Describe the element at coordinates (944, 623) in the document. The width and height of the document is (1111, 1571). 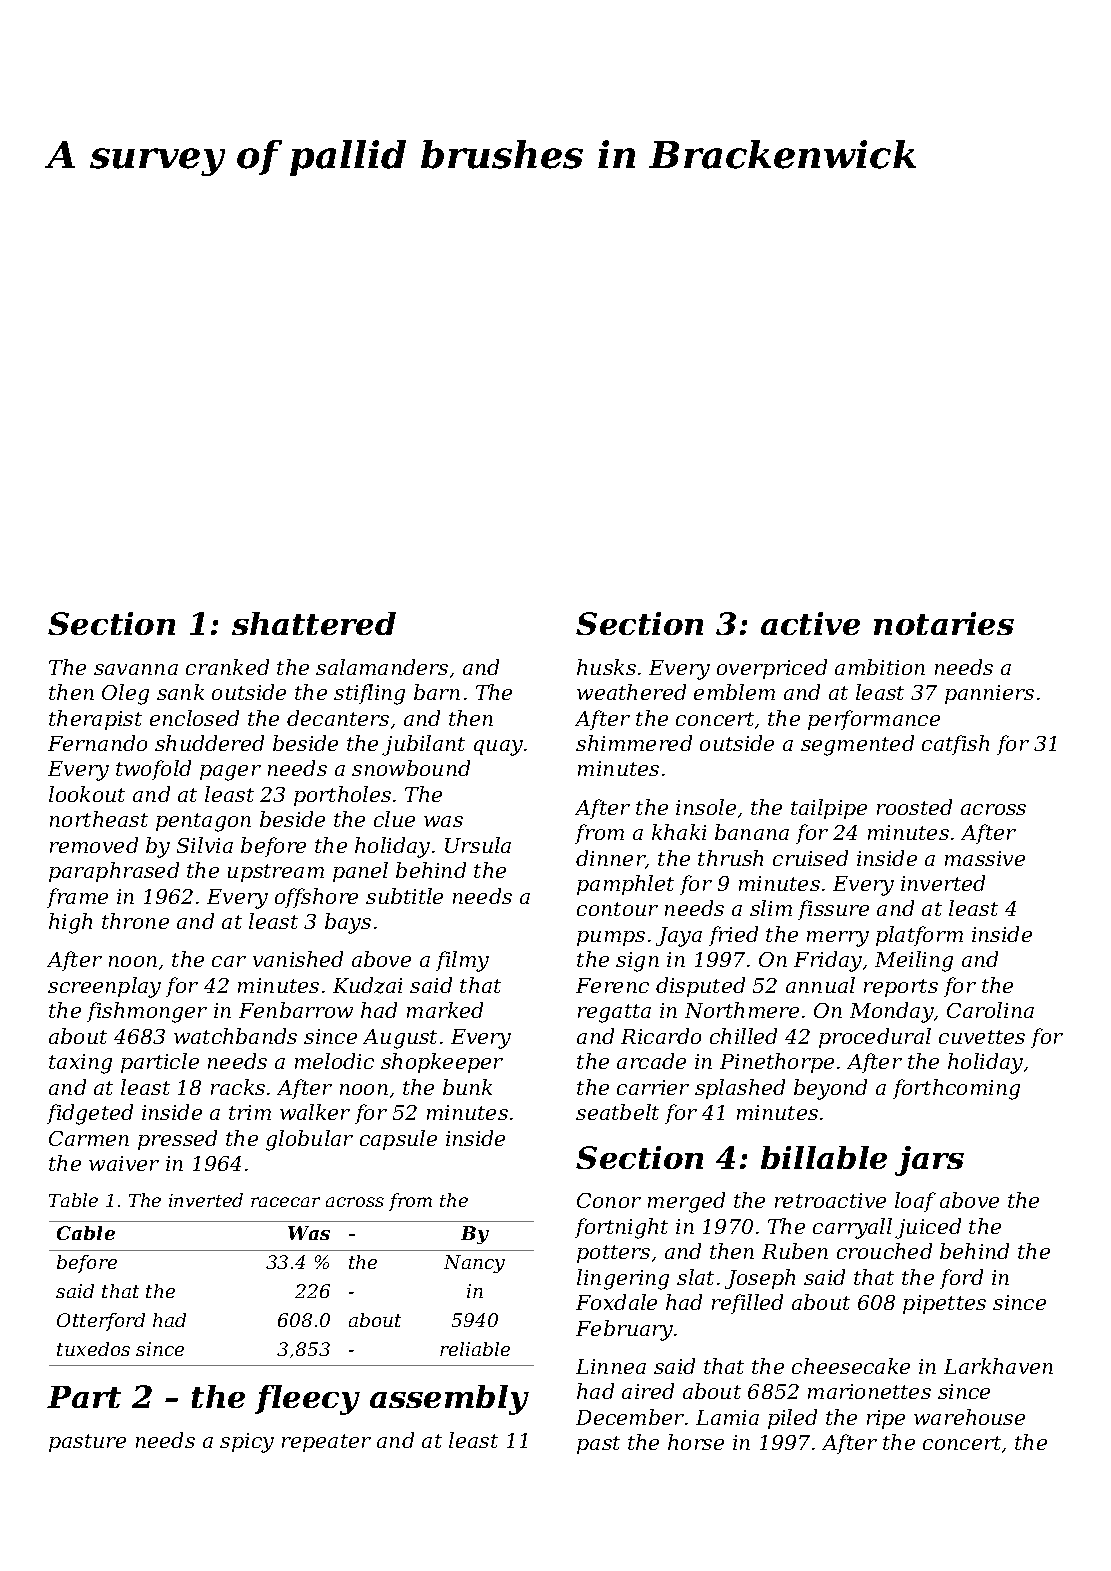
I see `notaries` at that location.
